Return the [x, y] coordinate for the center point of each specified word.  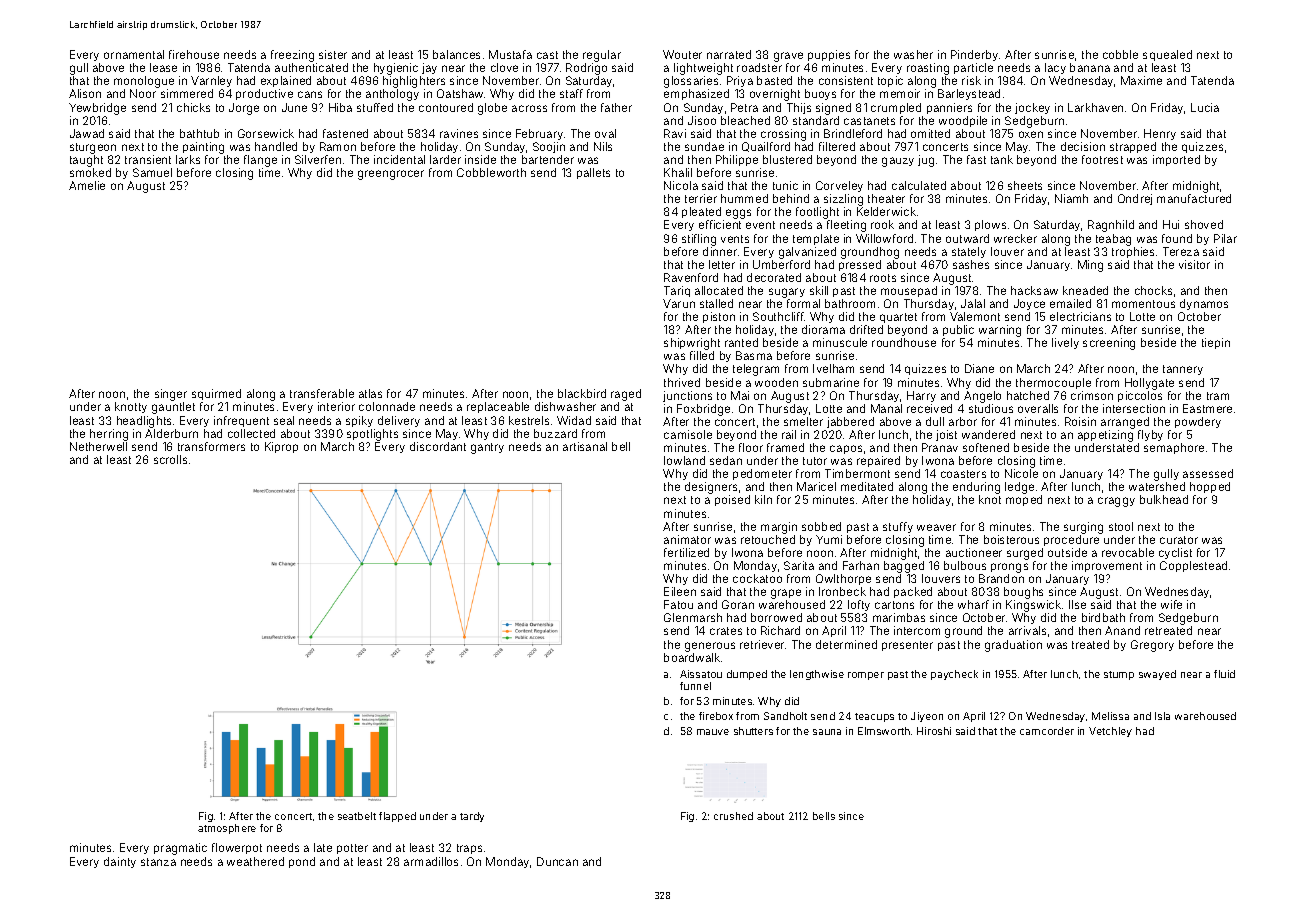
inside [480, 159]
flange [260, 161]
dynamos [1204, 304]
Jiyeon [927, 717]
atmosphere [227, 829]
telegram [756, 370]
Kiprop [281, 447]
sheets [1025, 185]
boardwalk [692, 657]
